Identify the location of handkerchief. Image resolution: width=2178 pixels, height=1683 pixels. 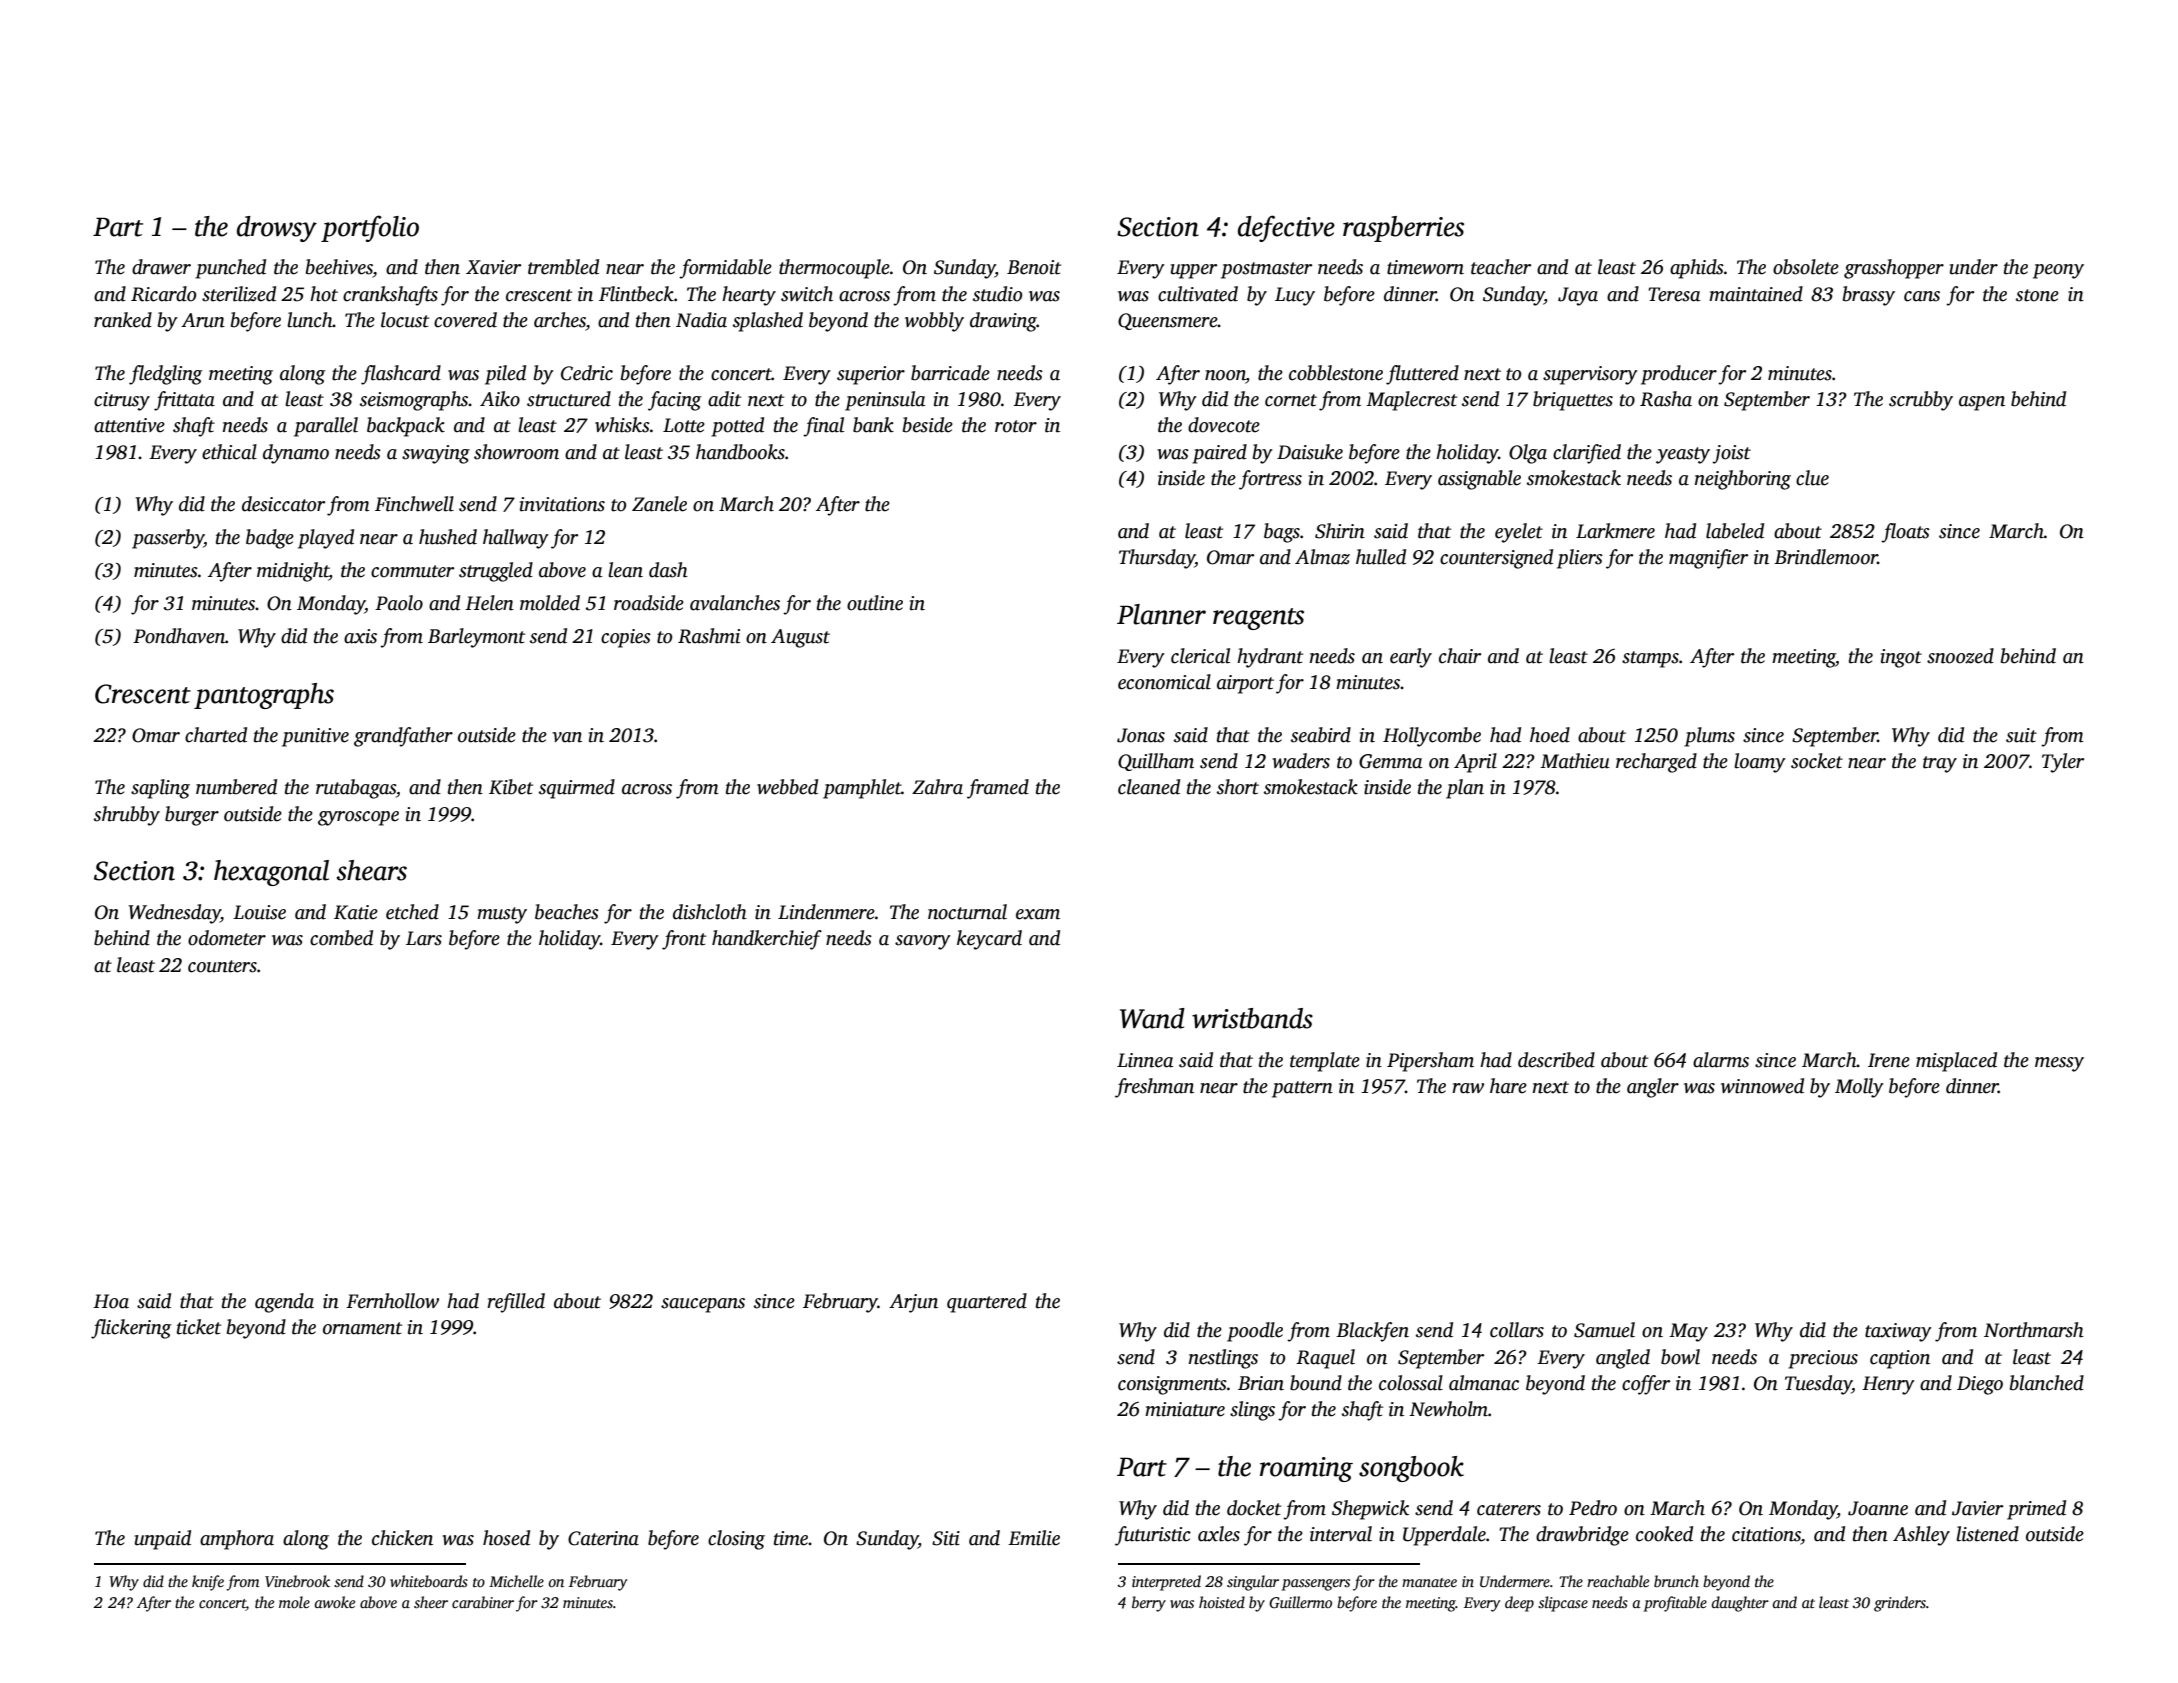
(767, 940).
